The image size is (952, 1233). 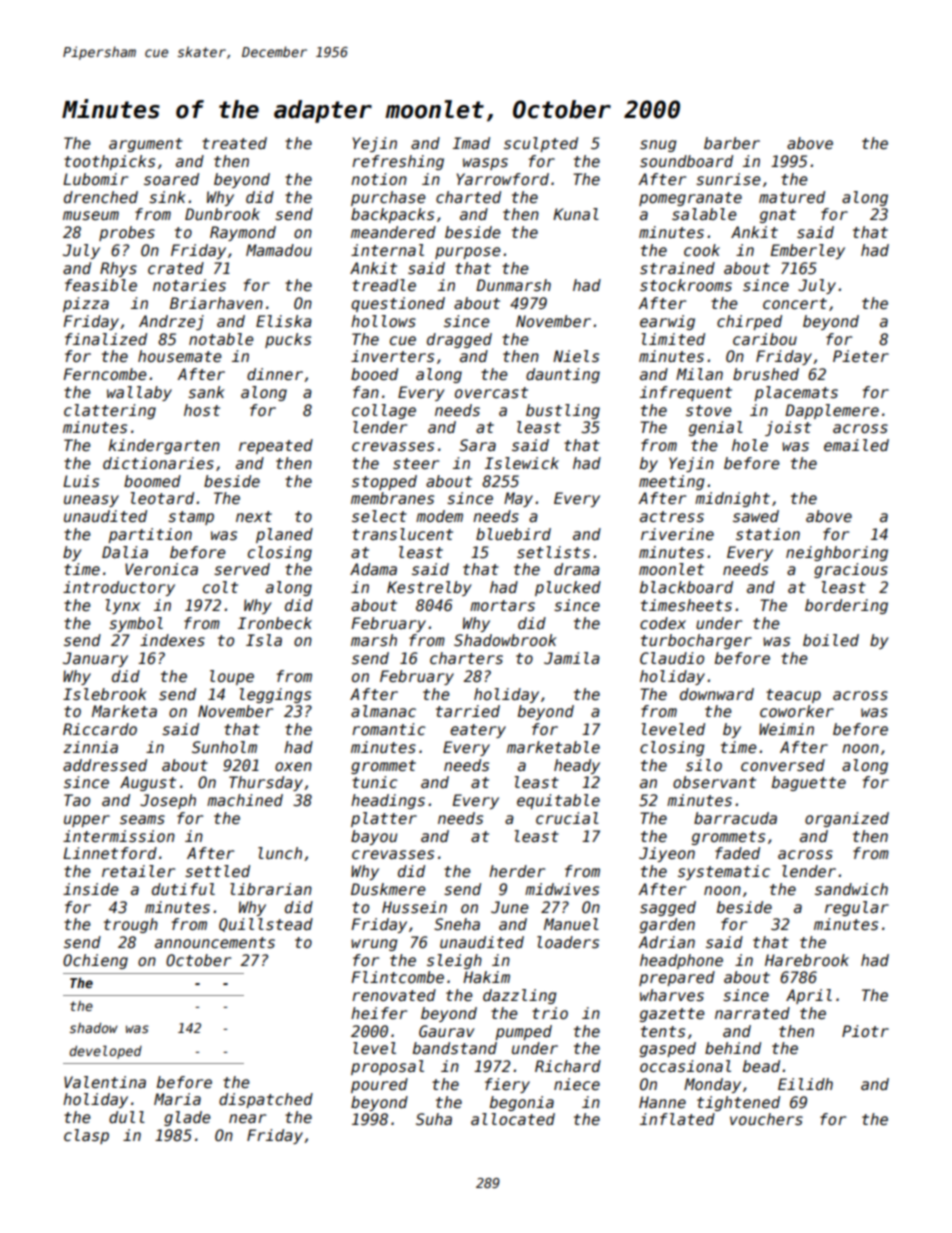 I want to click on eatery, so click(x=478, y=731).
